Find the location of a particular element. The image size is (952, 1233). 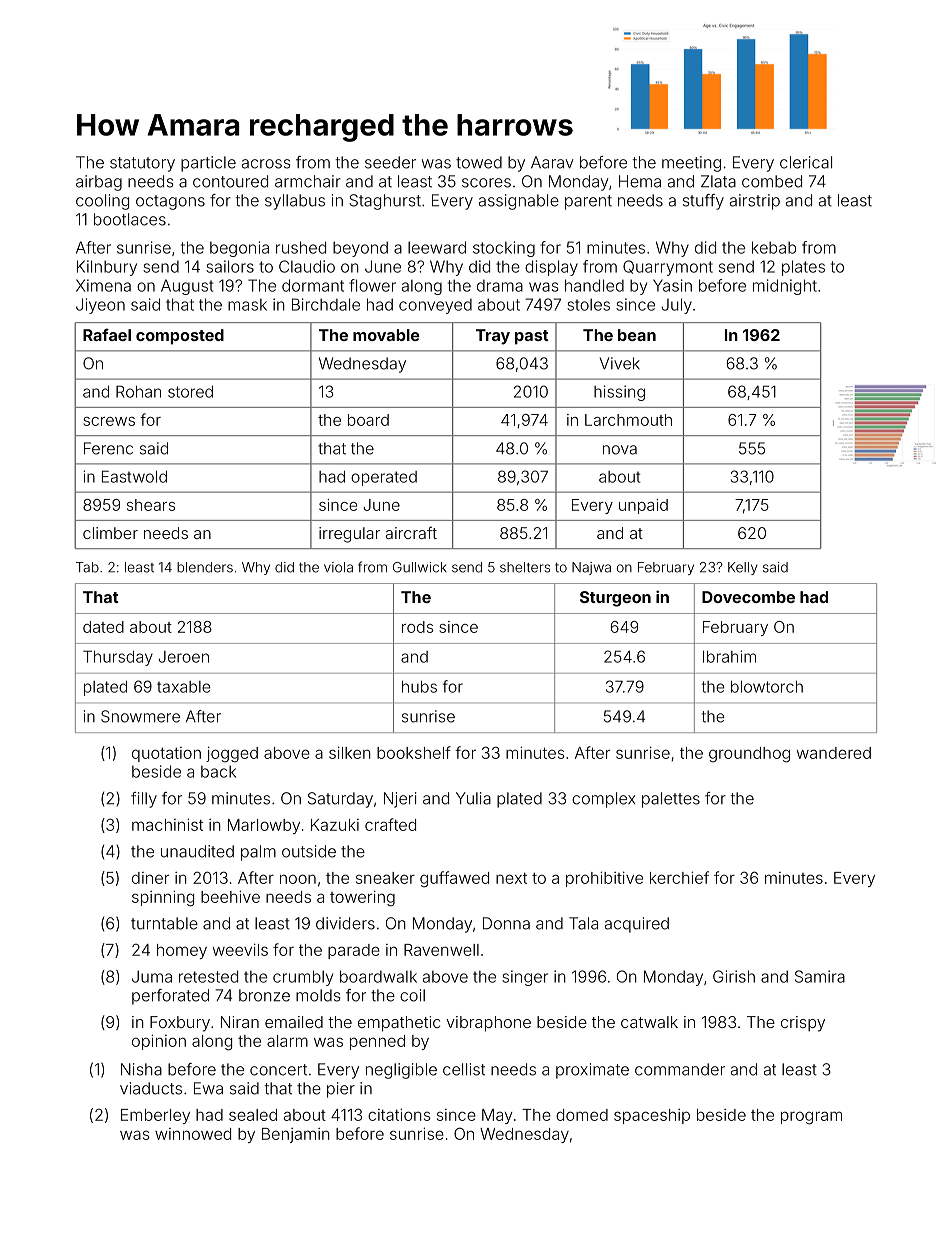

Yasin is located at coordinates (672, 285).
